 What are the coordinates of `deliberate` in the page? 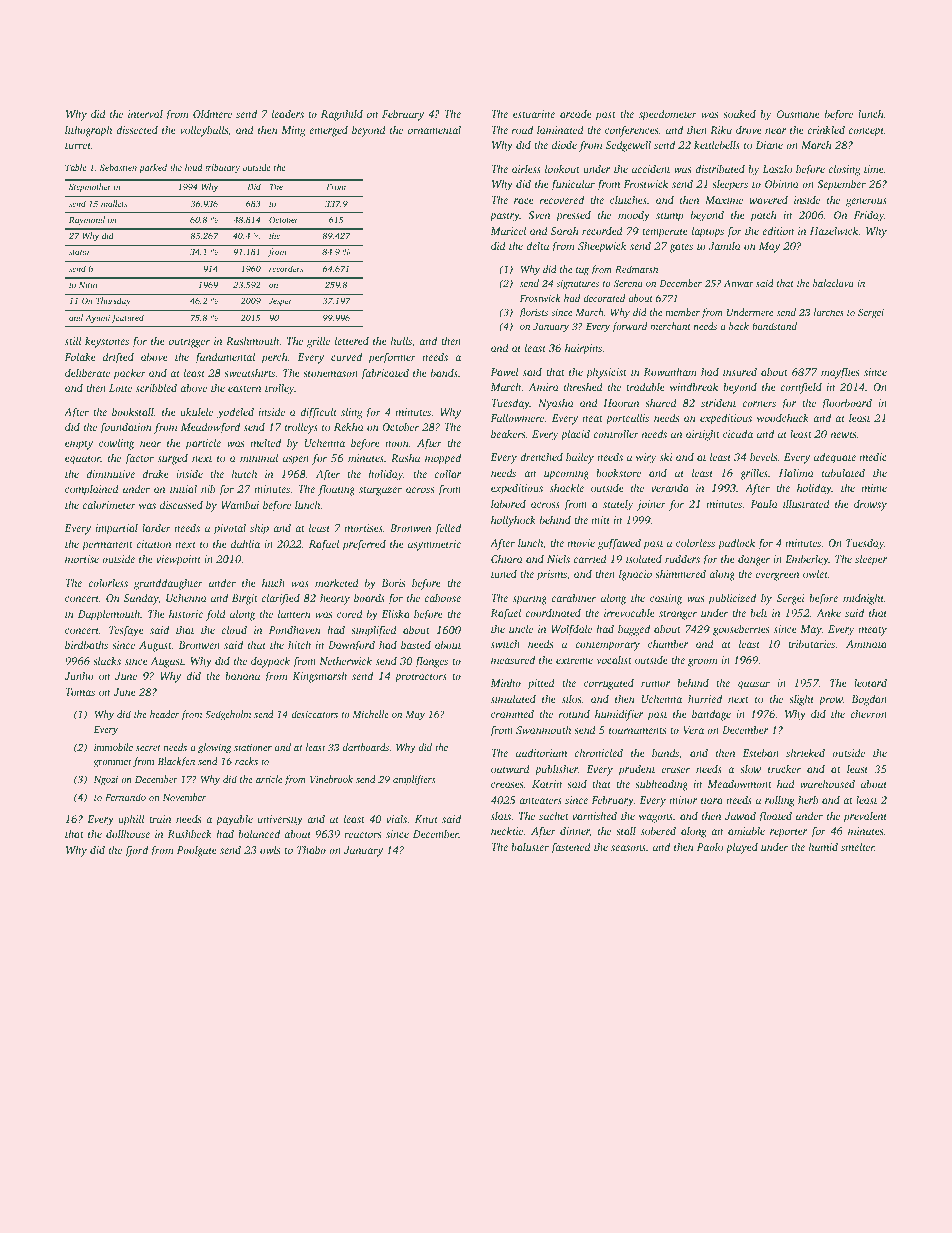 It's located at (87, 373).
